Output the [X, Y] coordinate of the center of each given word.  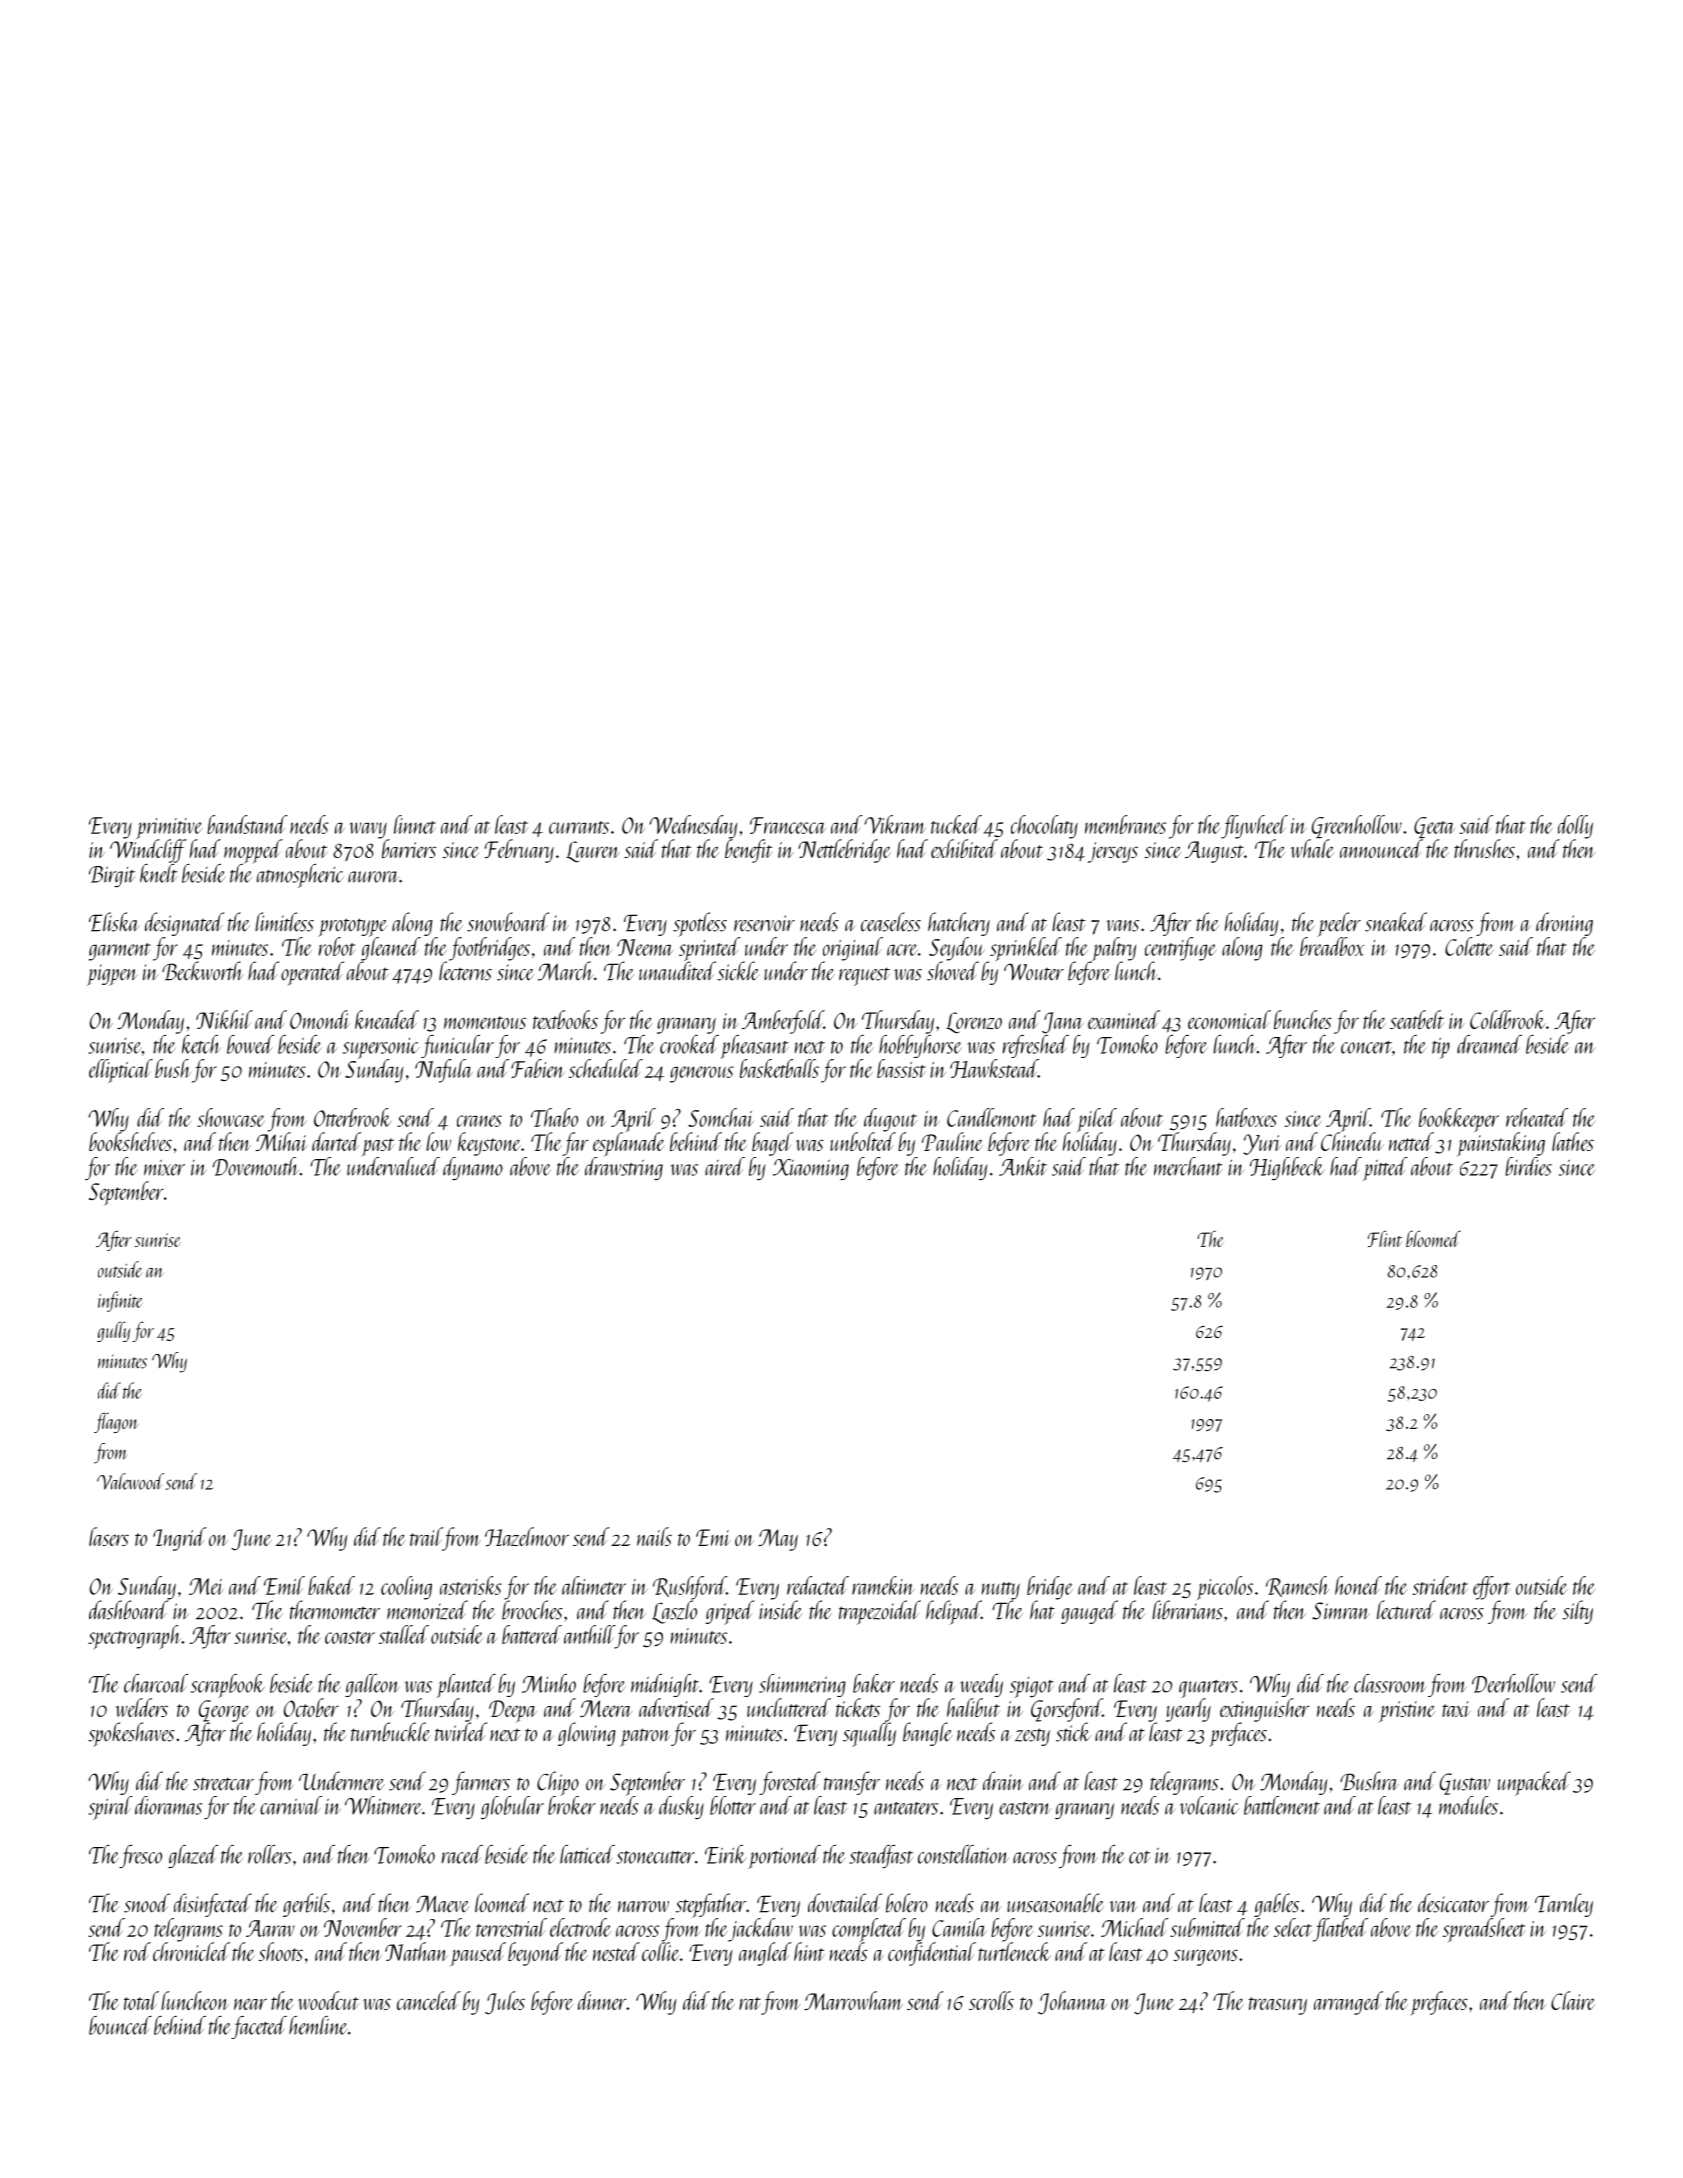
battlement [1282, 1805]
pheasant [754, 1047]
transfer [852, 1783]
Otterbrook [353, 1117]
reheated [1537, 1117]
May [778, 1540]
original [853, 949]
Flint [1385, 1238]
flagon [116, 1423]
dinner [602, 2000]
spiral [111, 1808]
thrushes [1484, 848]
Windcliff [148, 851]
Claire [1573, 2000]
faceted [259, 2027]
